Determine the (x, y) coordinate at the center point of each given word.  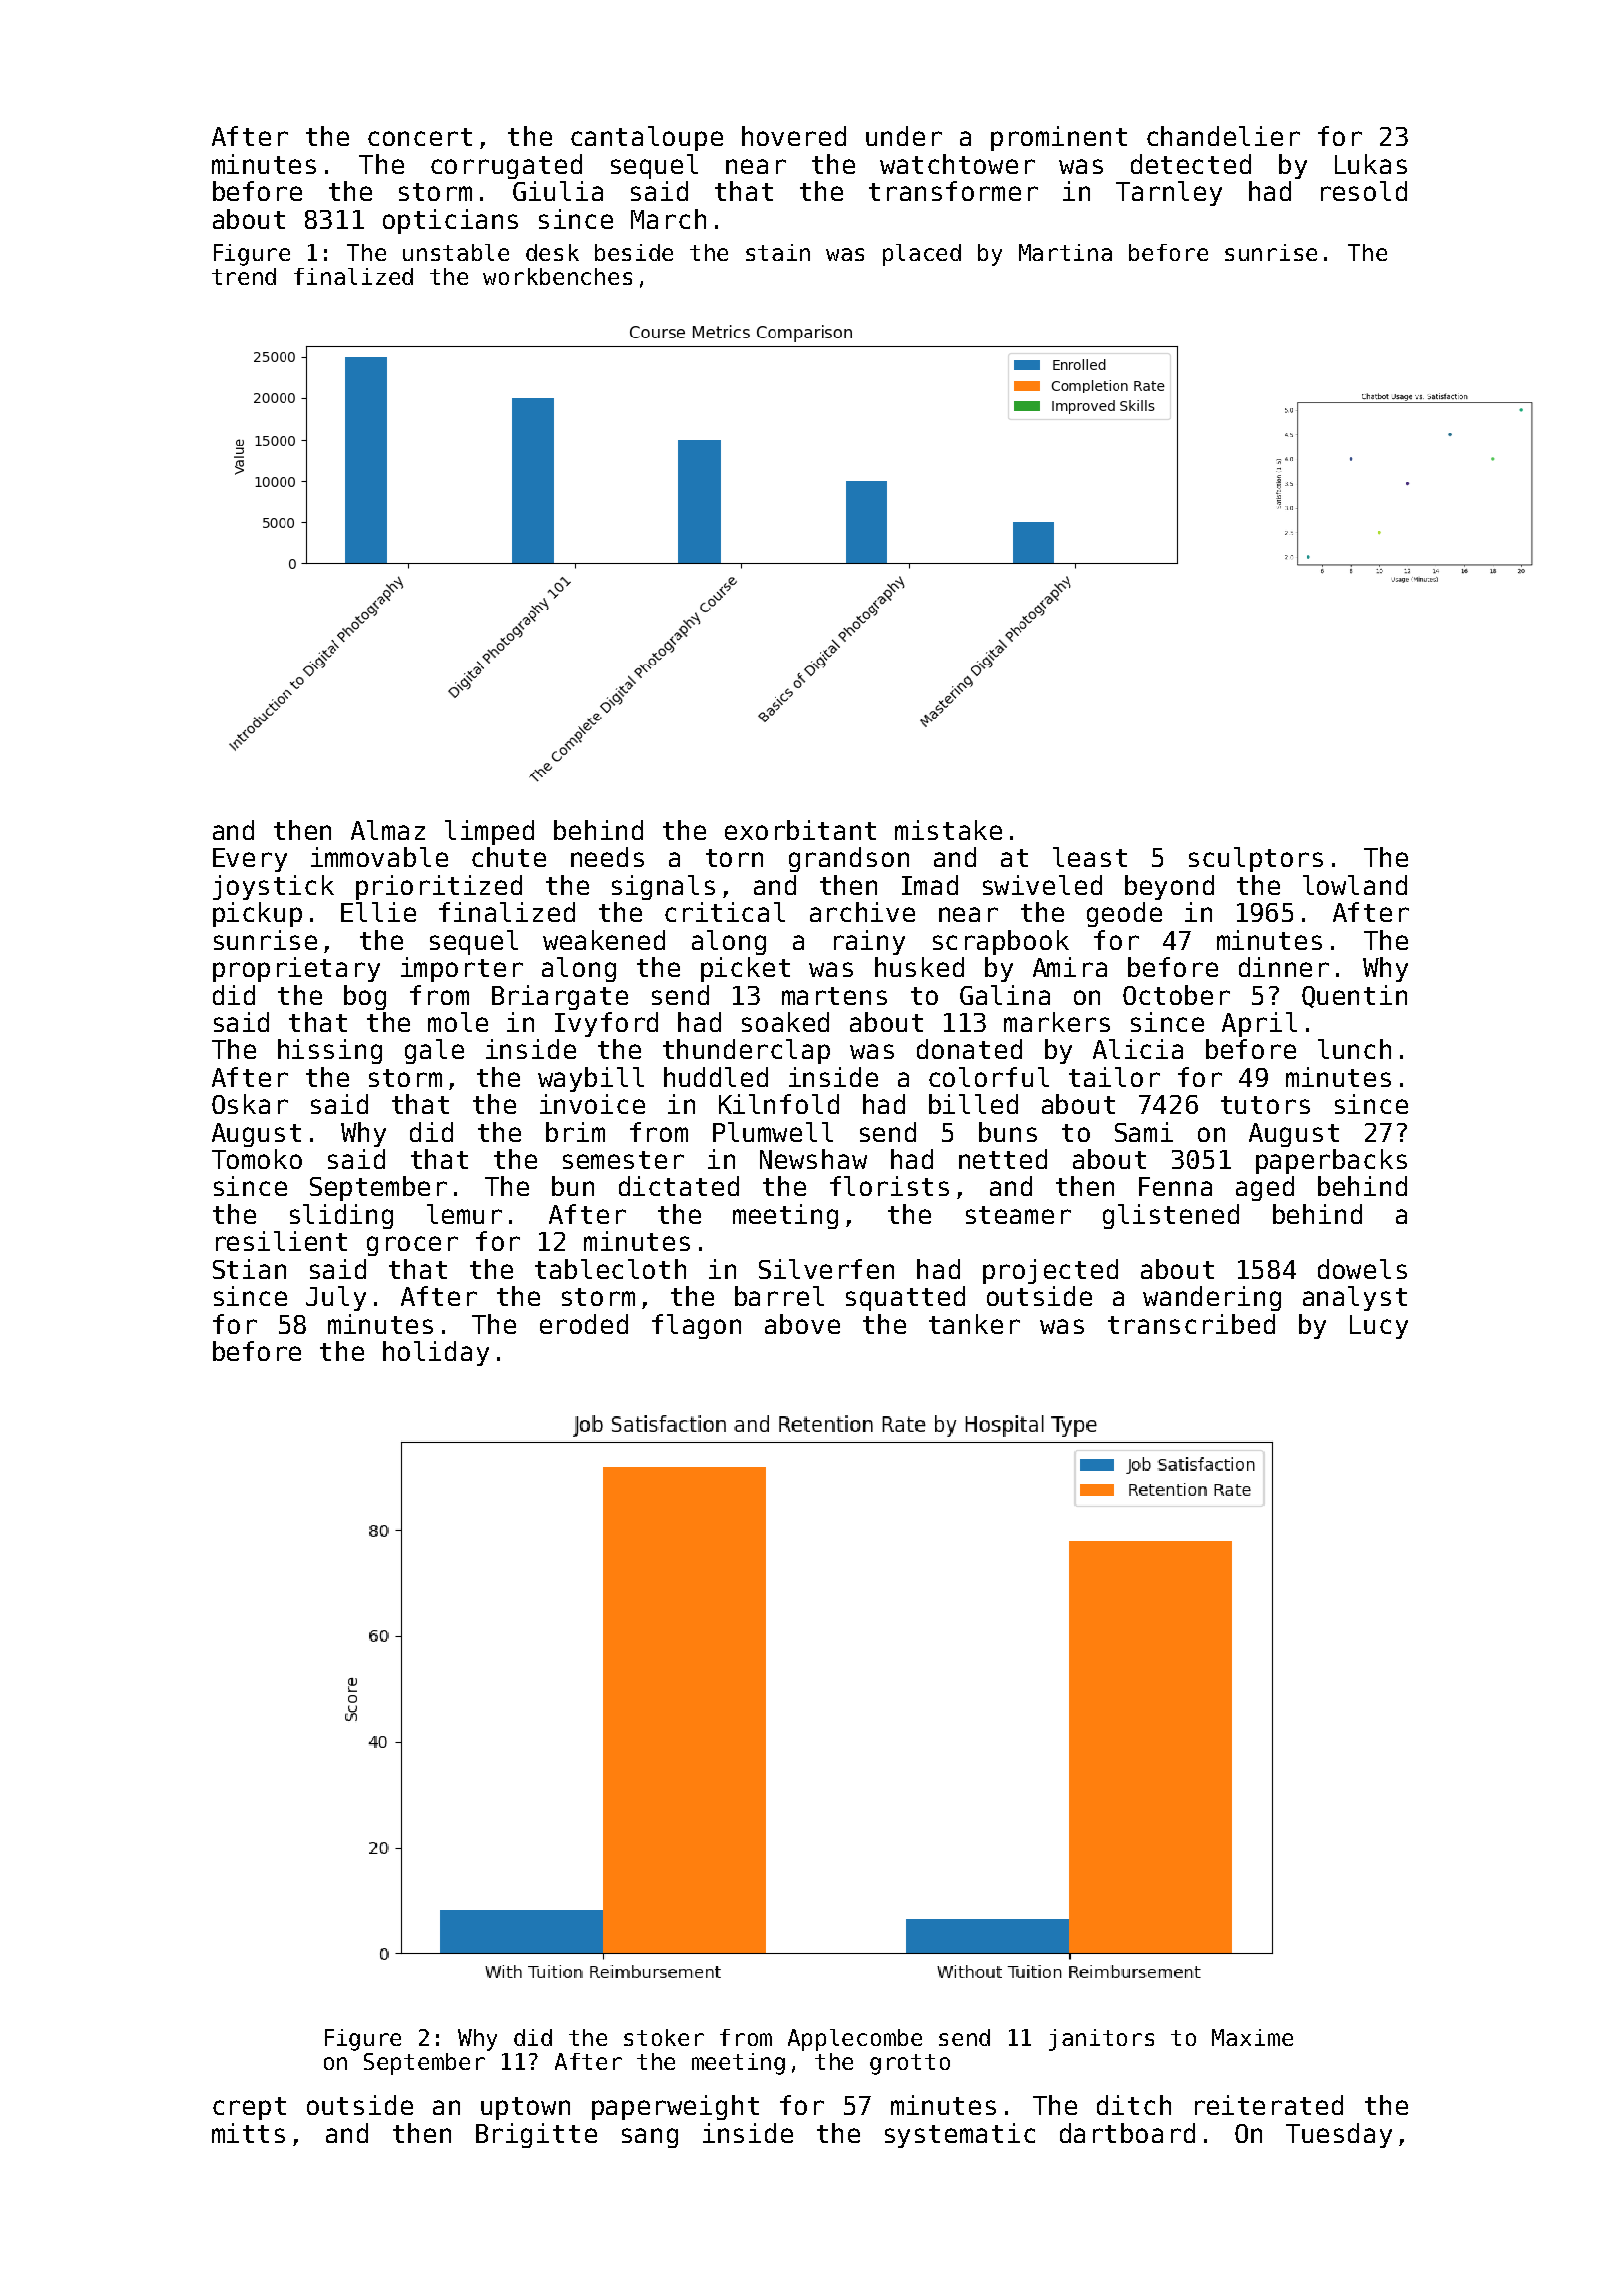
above (802, 1324)
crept (249, 2108)
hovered (794, 136)
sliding (341, 1216)
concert (420, 137)
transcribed (1191, 1324)
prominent (1059, 138)
